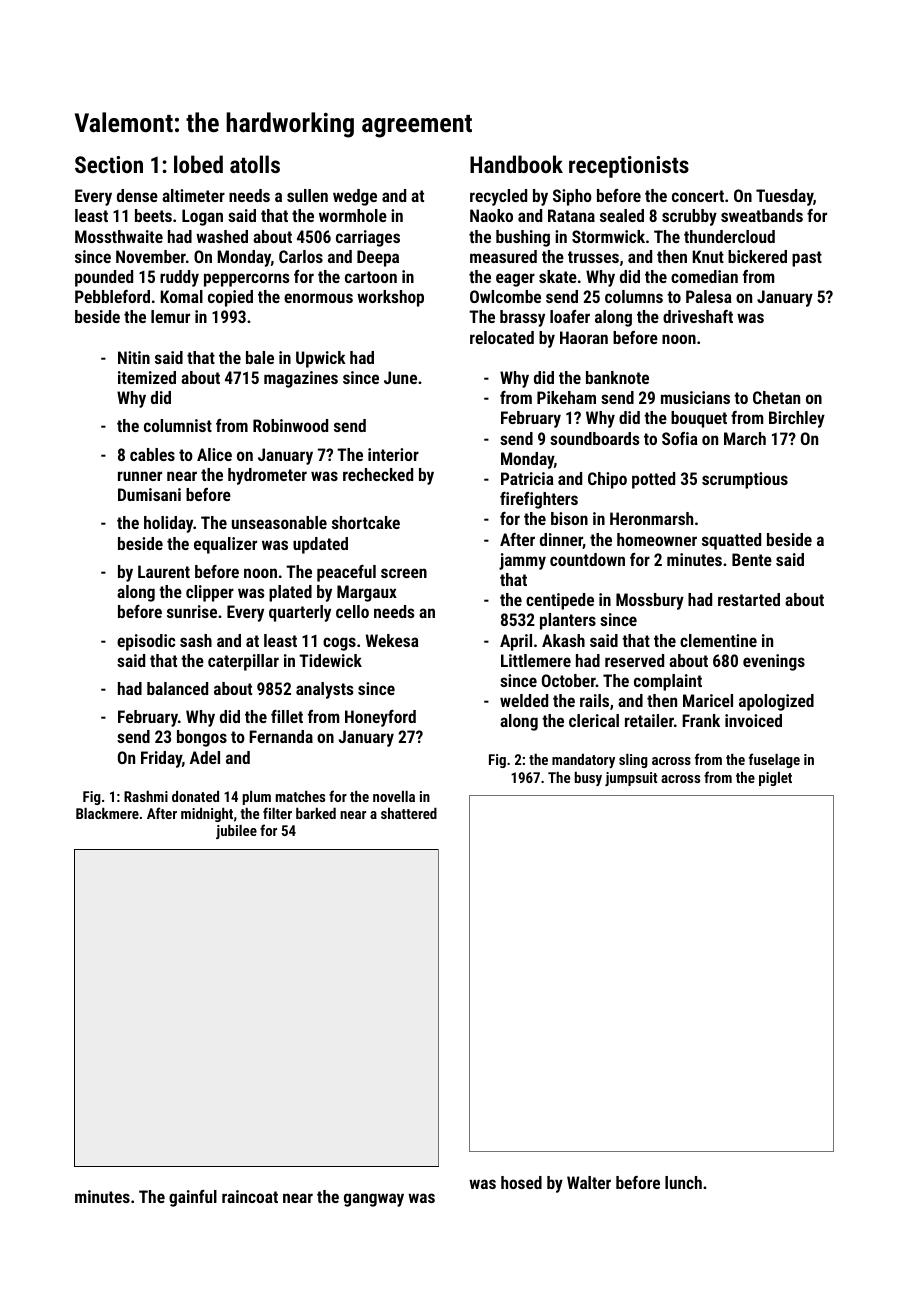 This screenshot has width=908, height=1316. I want to click on piglet, so click(775, 779).
